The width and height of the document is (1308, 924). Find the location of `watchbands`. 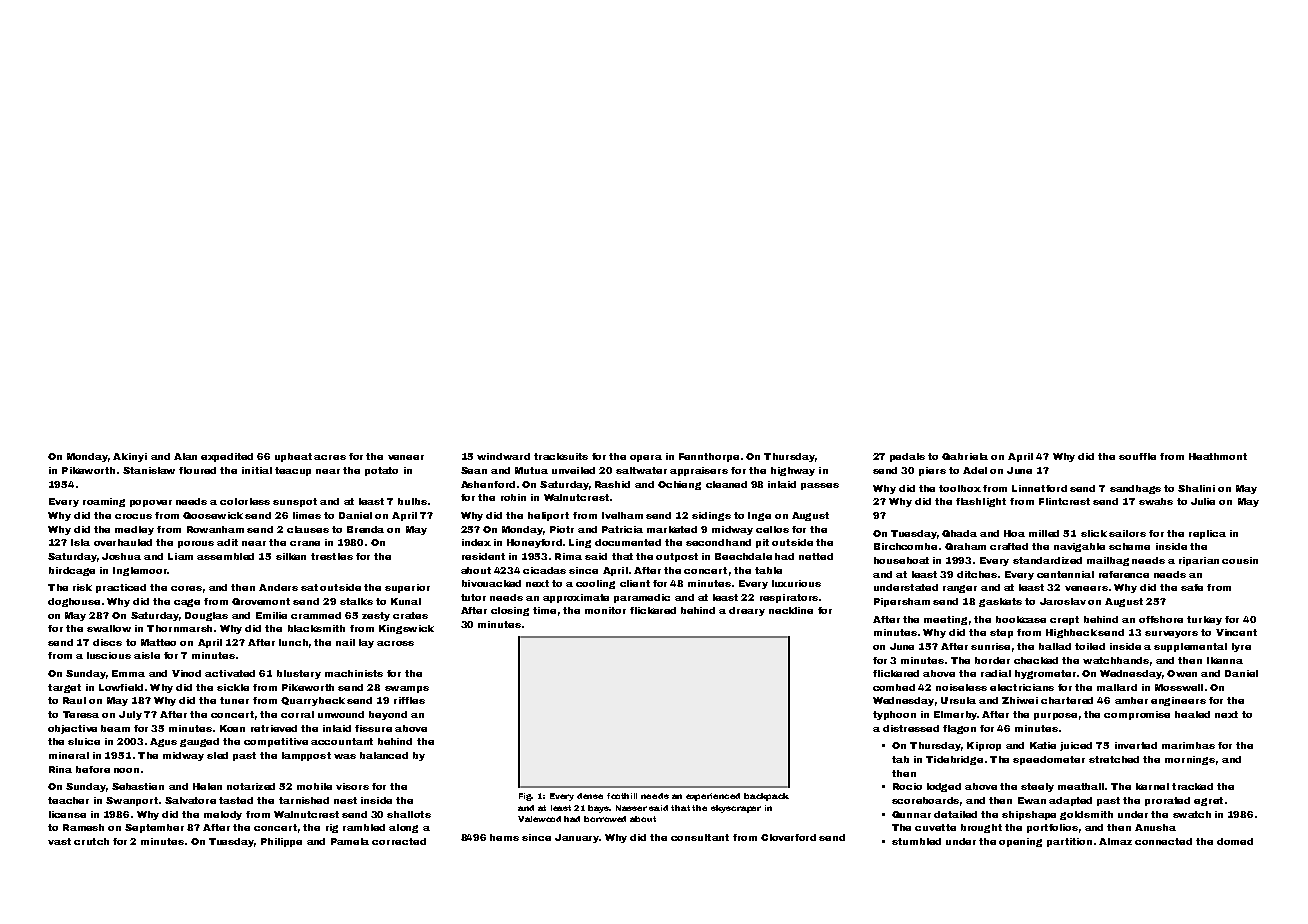

watchbands is located at coordinates (1116, 660).
